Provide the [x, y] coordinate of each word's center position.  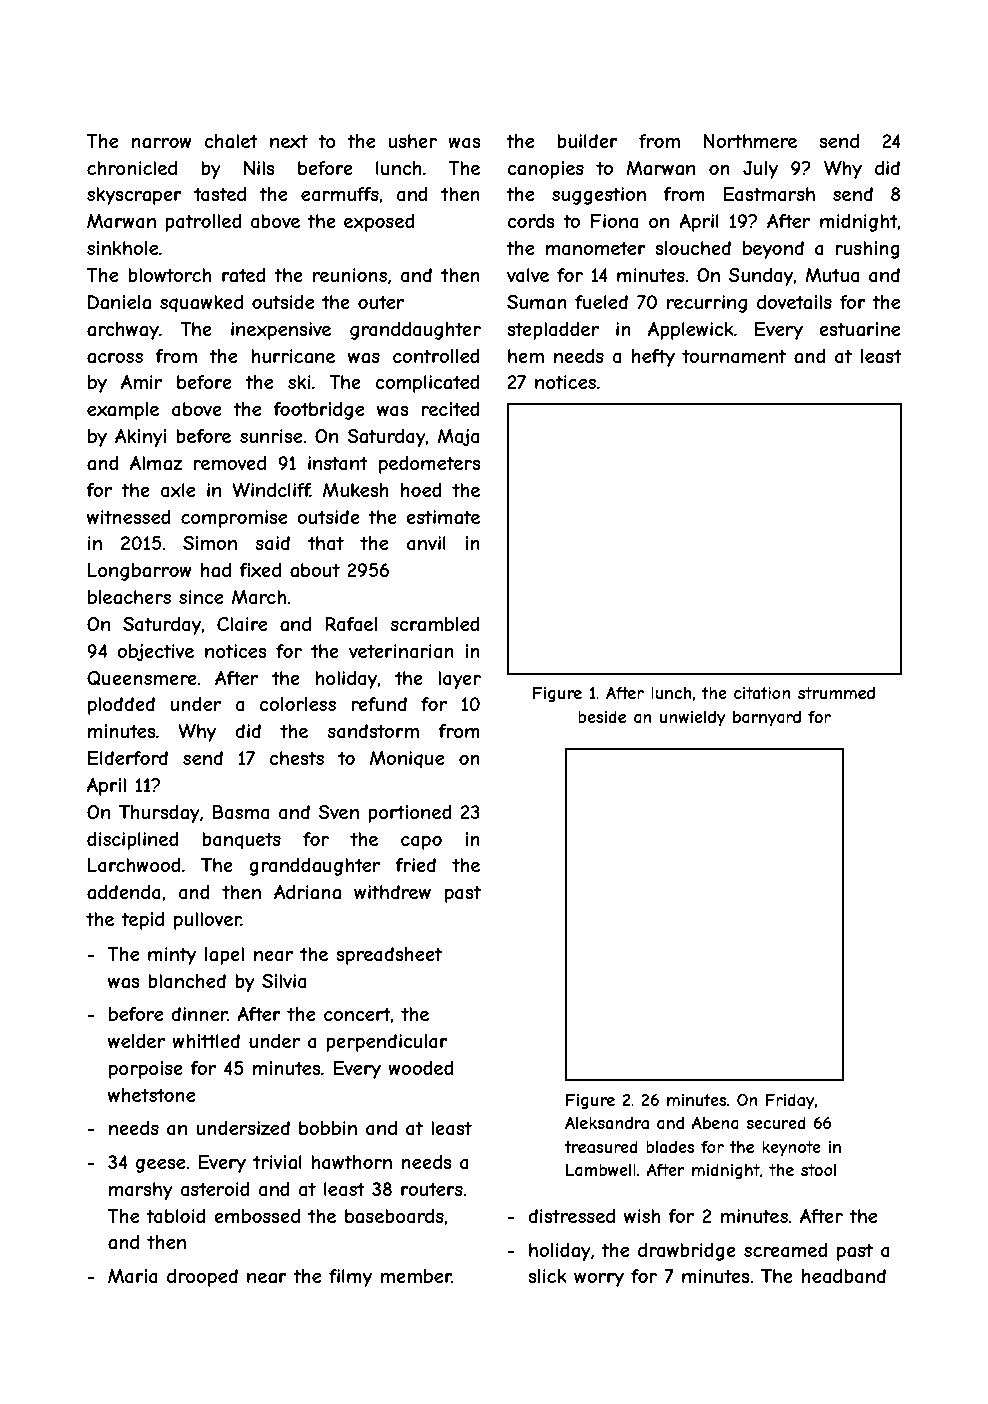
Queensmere [142, 678]
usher [413, 141]
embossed [257, 1216]
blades [670, 1147]
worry [599, 1279]
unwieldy [693, 719]
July [760, 170]
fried [415, 865]
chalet [231, 141]
